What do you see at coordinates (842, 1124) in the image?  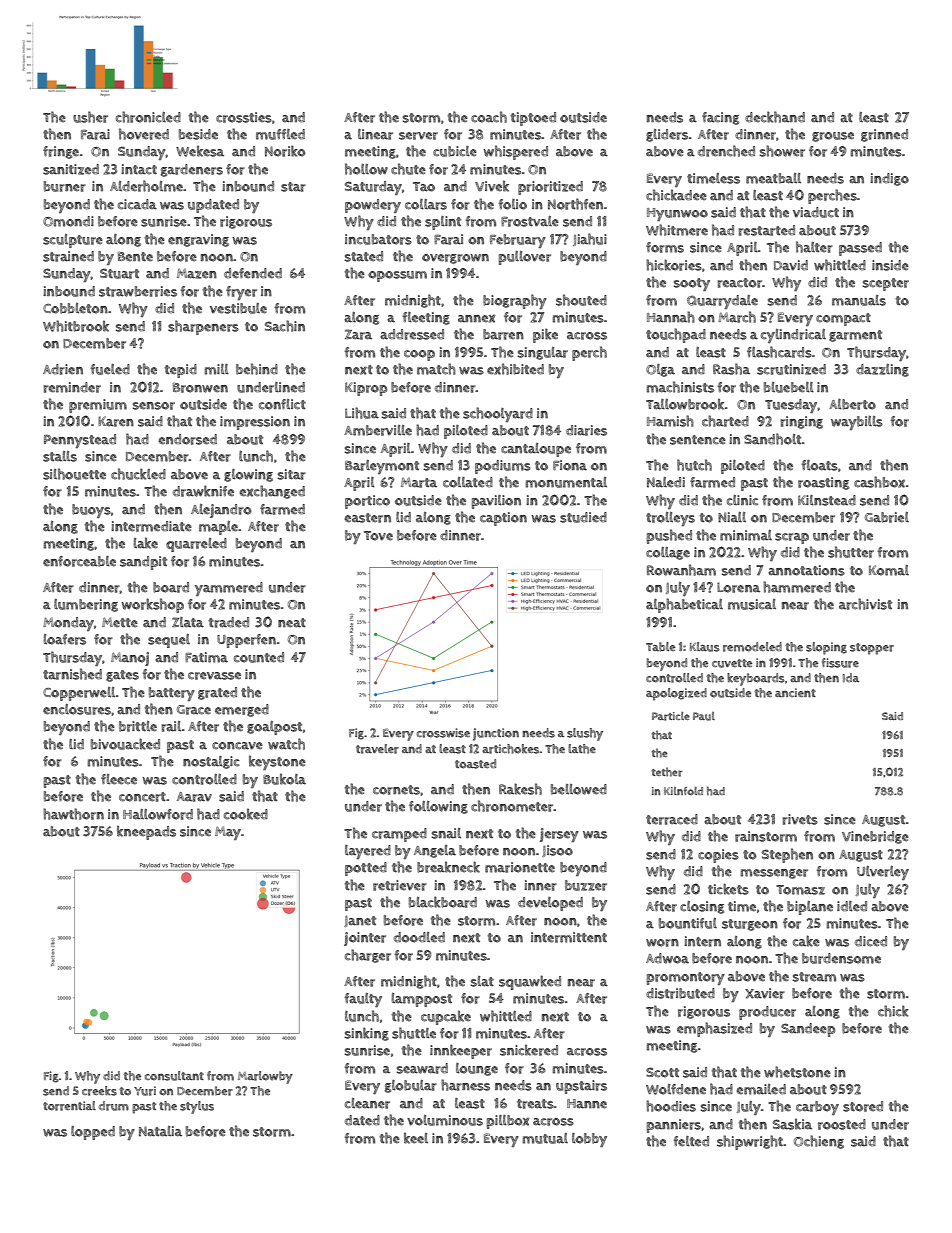 I see `roosted` at bounding box center [842, 1124].
